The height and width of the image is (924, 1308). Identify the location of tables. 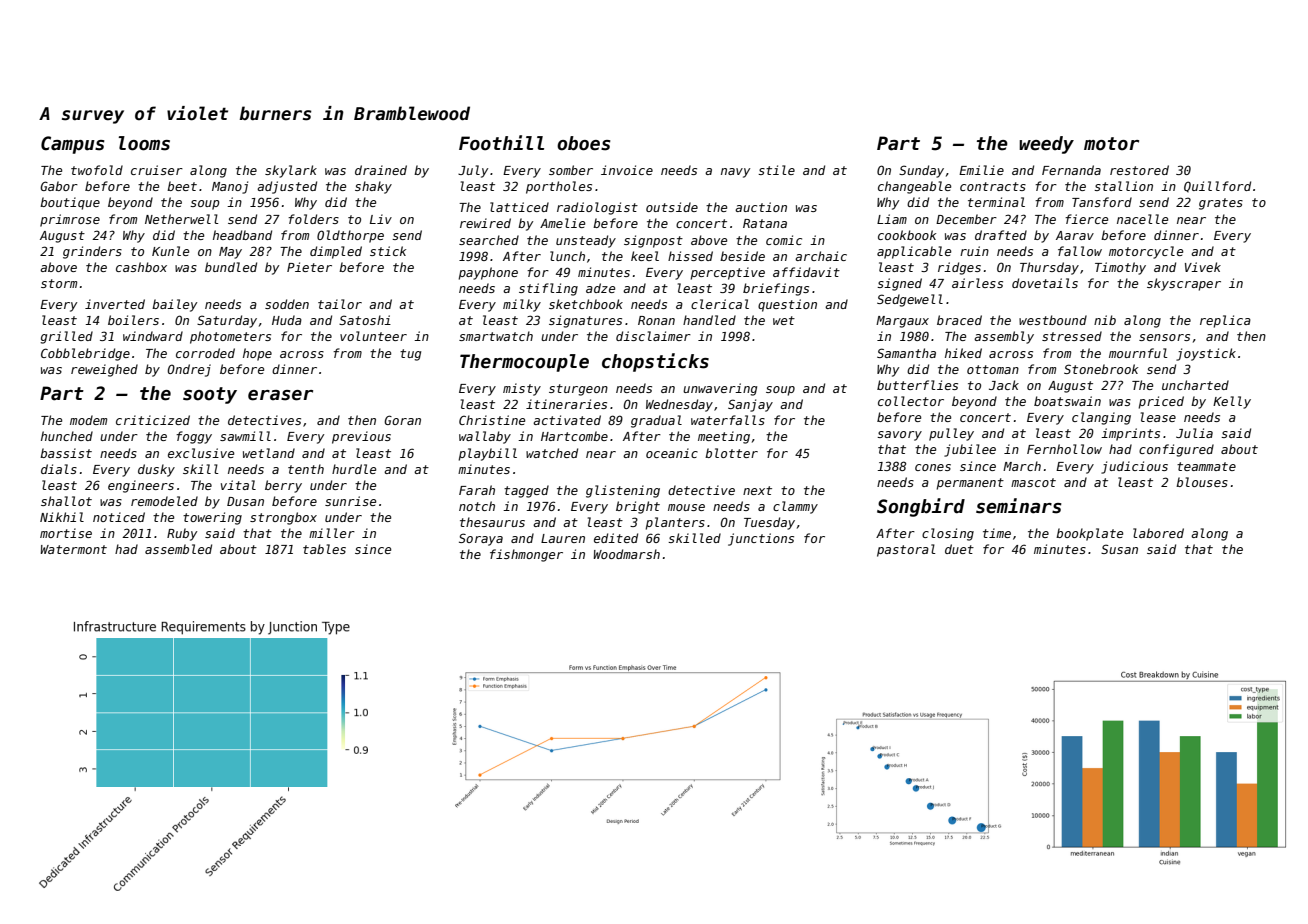
(324, 549).
